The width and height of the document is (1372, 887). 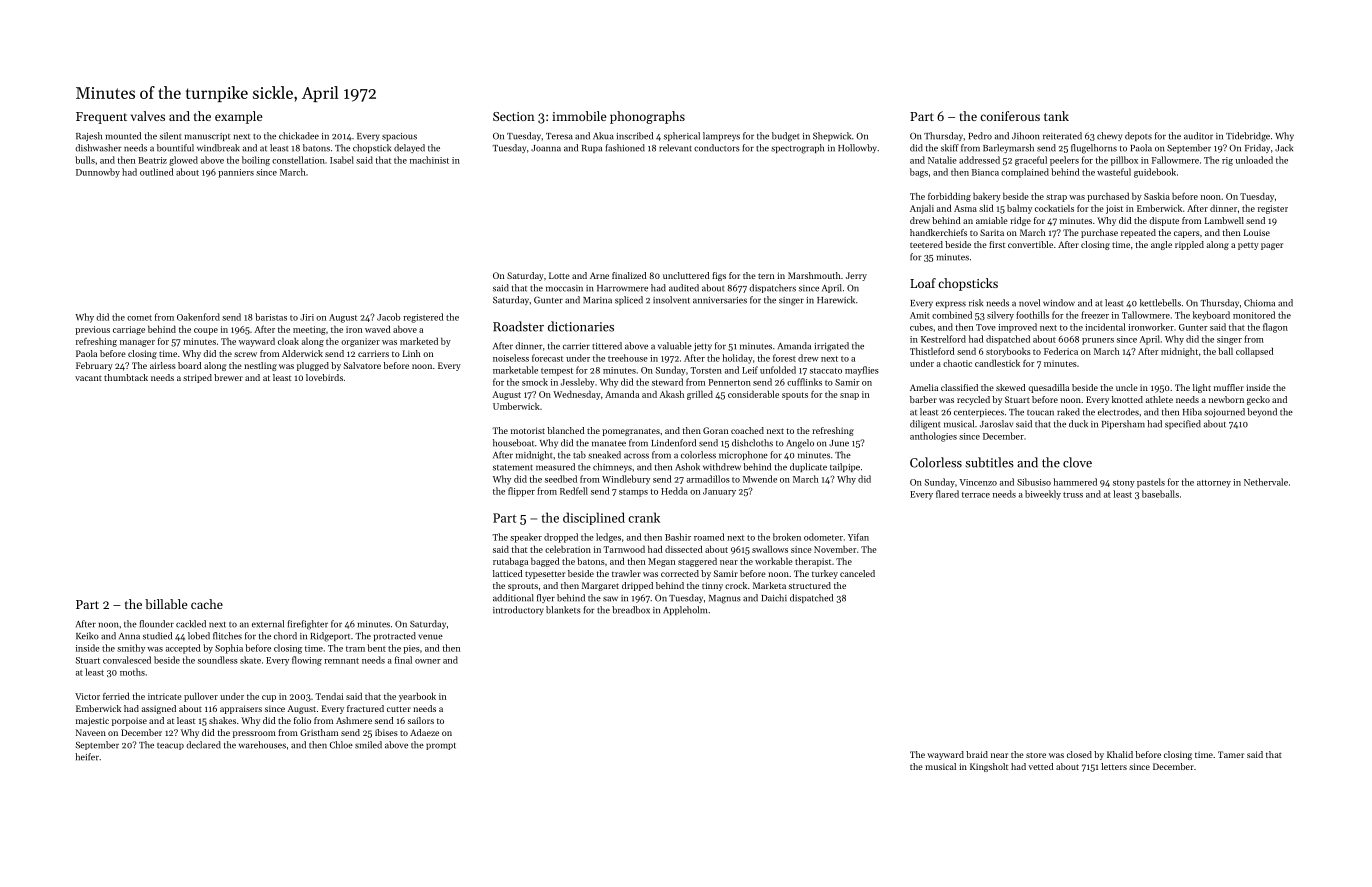 What do you see at coordinates (1068, 412) in the document?
I see `raked` at bounding box center [1068, 412].
